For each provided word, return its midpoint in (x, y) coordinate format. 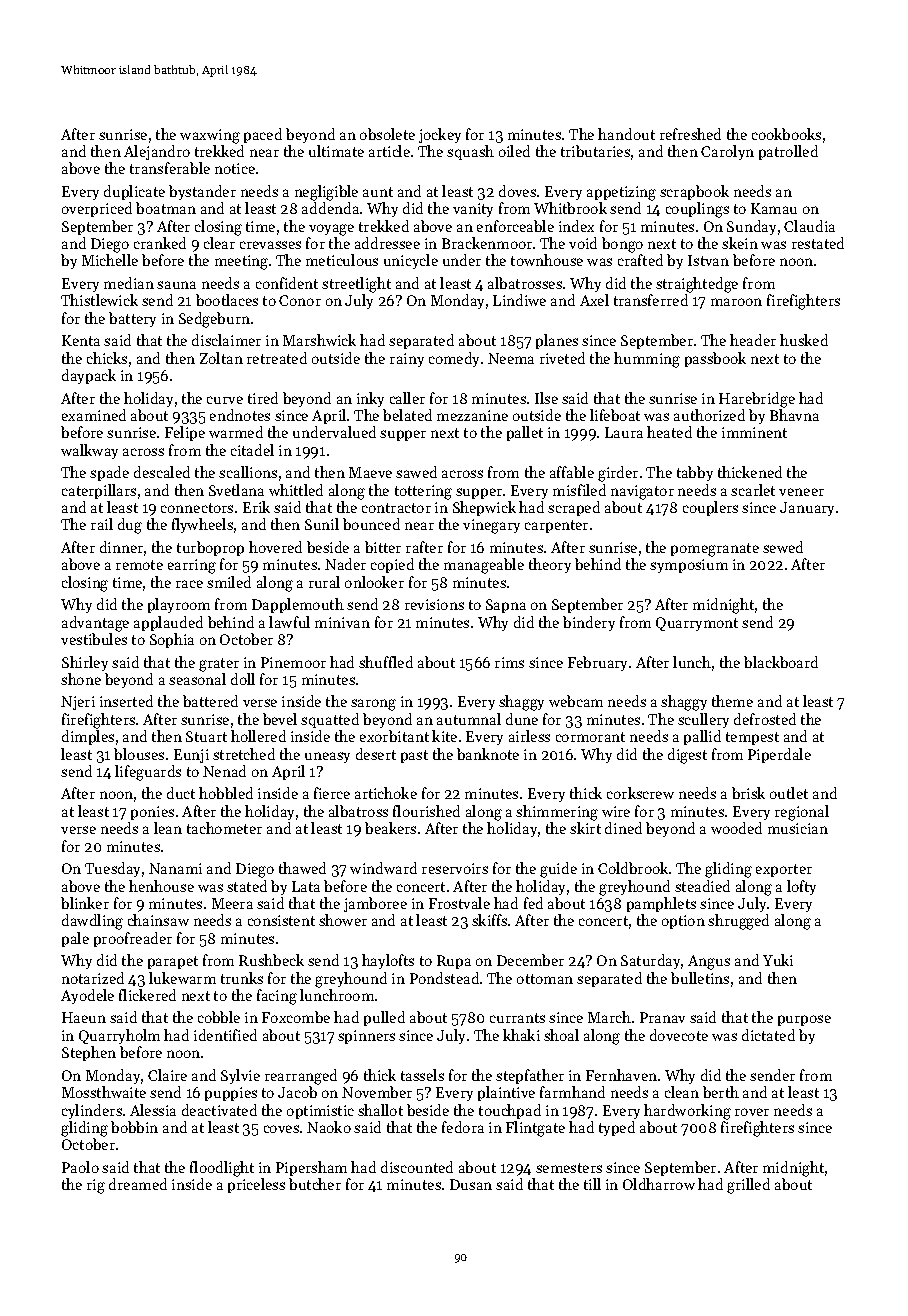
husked (804, 340)
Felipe (185, 433)
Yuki (778, 960)
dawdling (92, 922)
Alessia (153, 1110)
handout (626, 134)
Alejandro (157, 152)
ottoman (545, 979)
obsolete (387, 134)
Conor (300, 300)
